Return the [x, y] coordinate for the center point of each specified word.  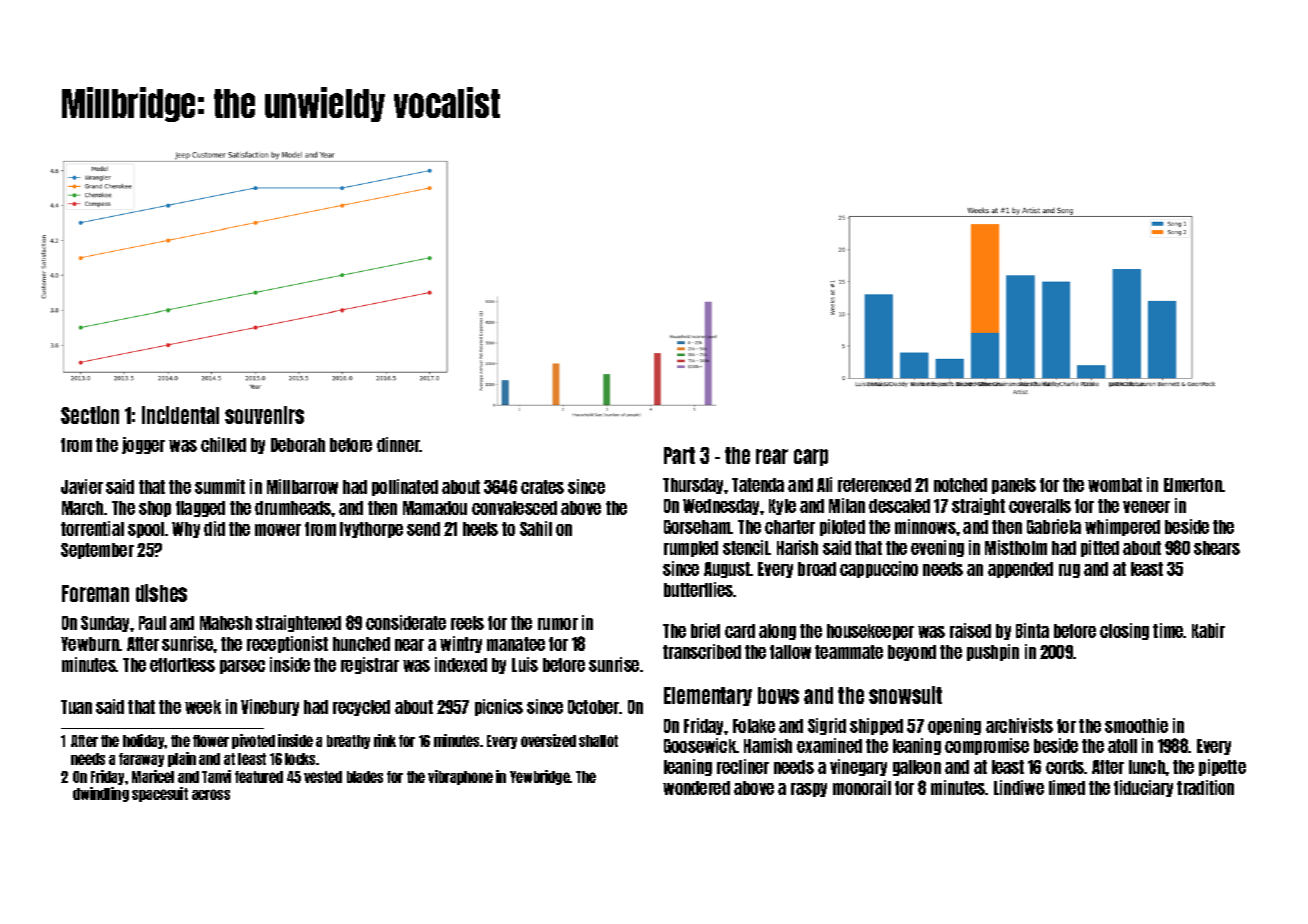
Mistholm [1016, 547]
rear [772, 456]
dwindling [101, 794]
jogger [143, 445]
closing [1124, 631]
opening [954, 726]
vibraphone [460, 777]
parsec [242, 667]
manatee [516, 644]
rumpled [691, 549]
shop [155, 509]
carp [811, 457]
